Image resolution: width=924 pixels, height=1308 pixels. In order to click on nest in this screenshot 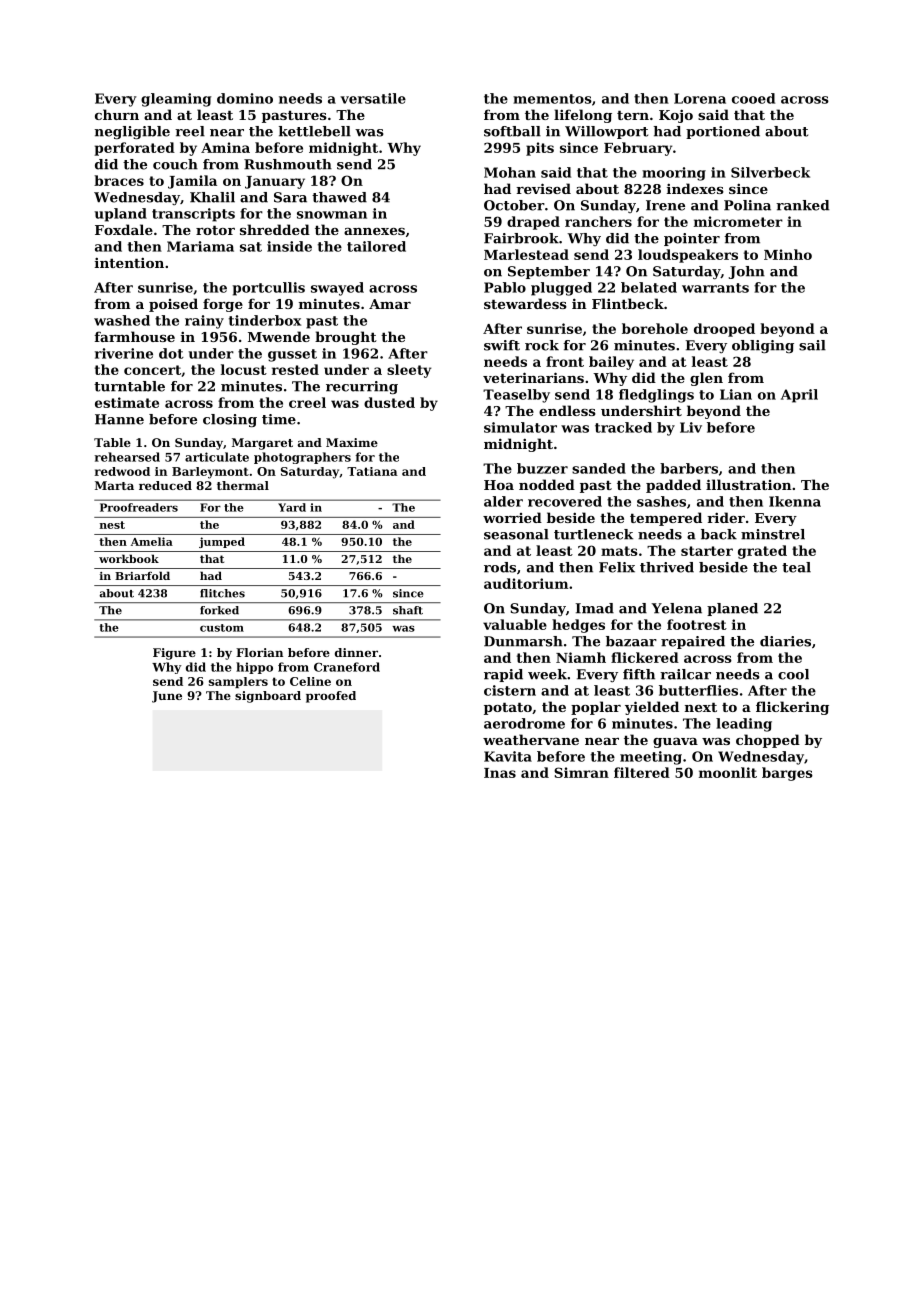, I will do `click(112, 525)`.
